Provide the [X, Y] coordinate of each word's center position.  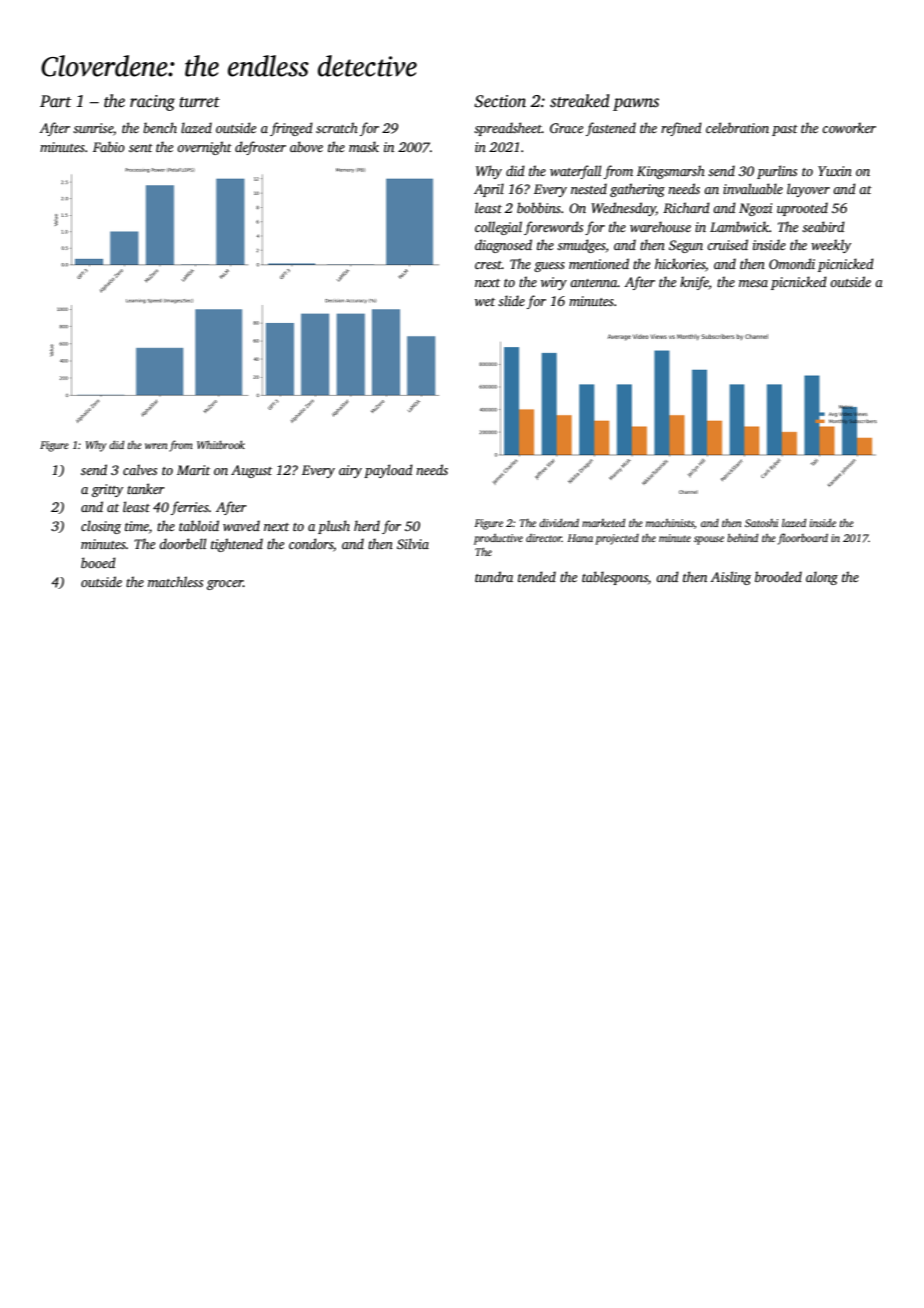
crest [488, 265]
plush [334, 527]
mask [364, 146]
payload [388, 471]
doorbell [182, 543]
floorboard [803, 539]
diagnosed [503, 246]
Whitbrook [221, 445]
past [785, 130]
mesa [753, 283]
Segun [686, 246]
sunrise [93, 128]
